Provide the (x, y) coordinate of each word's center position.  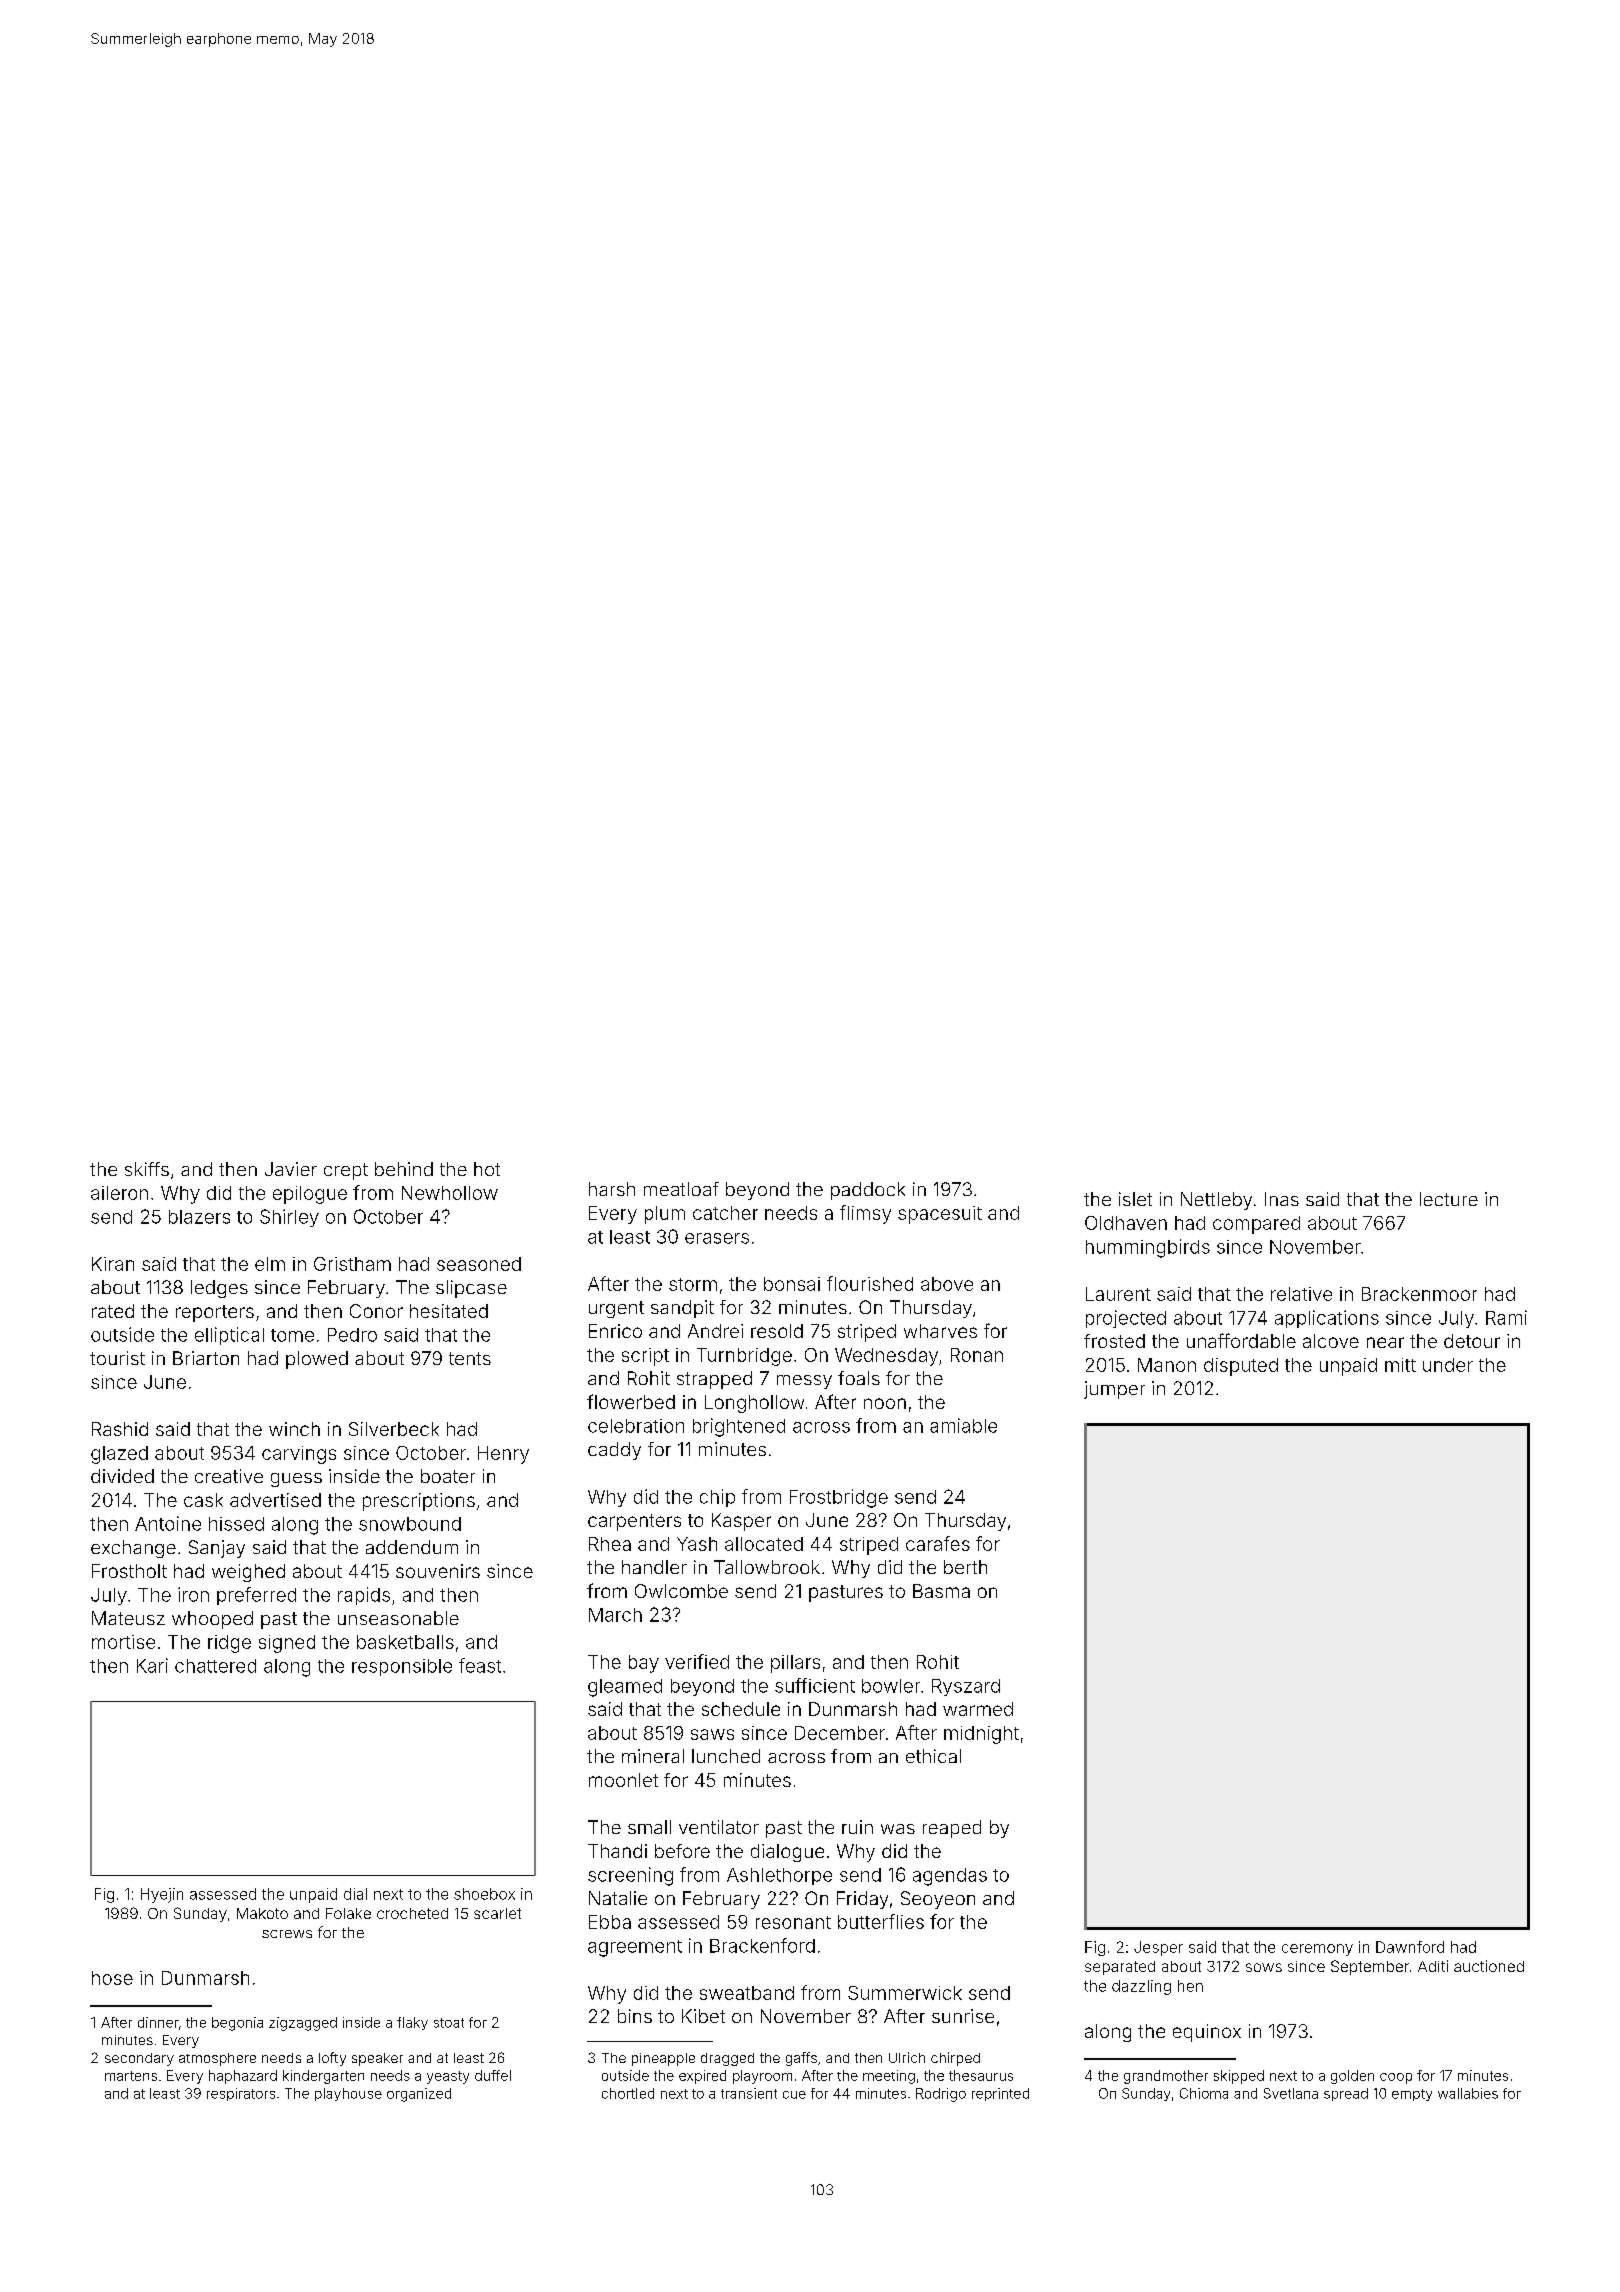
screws (287, 1934)
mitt (1400, 1365)
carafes (938, 1543)
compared (1256, 1225)
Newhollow (450, 1193)
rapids (364, 1596)
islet (1135, 1199)
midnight (981, 1735)
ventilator (719, 1827)
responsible (402, 1667)
